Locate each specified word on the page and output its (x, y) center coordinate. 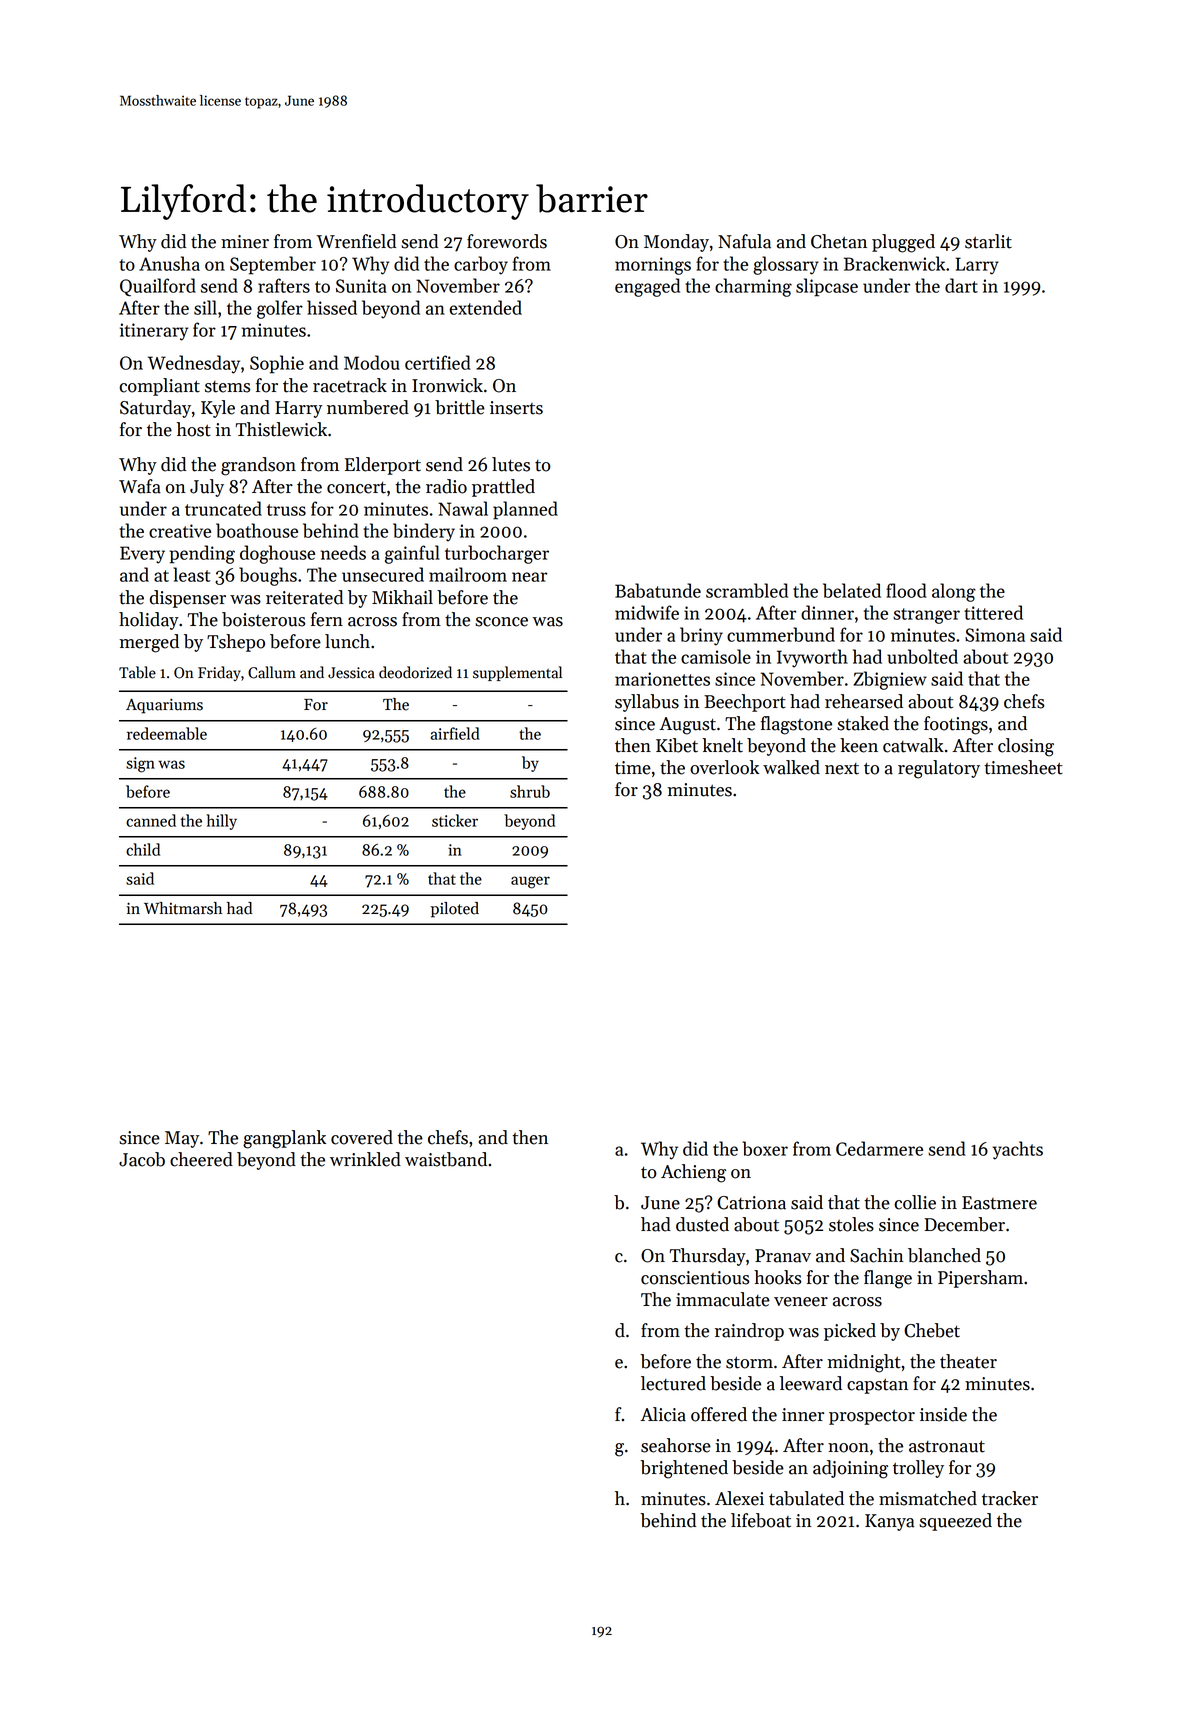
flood (906, 590)
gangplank (284, 1139)
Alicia (663, 1414)
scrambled (747, 590)
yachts (1017, 1150)
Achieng (693, 1173)
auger (530, 882)
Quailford (158, 287)
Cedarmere (879, 1148)
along (954, 592)
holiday (149, 621)
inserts (516, 408)
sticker (455, 820)
